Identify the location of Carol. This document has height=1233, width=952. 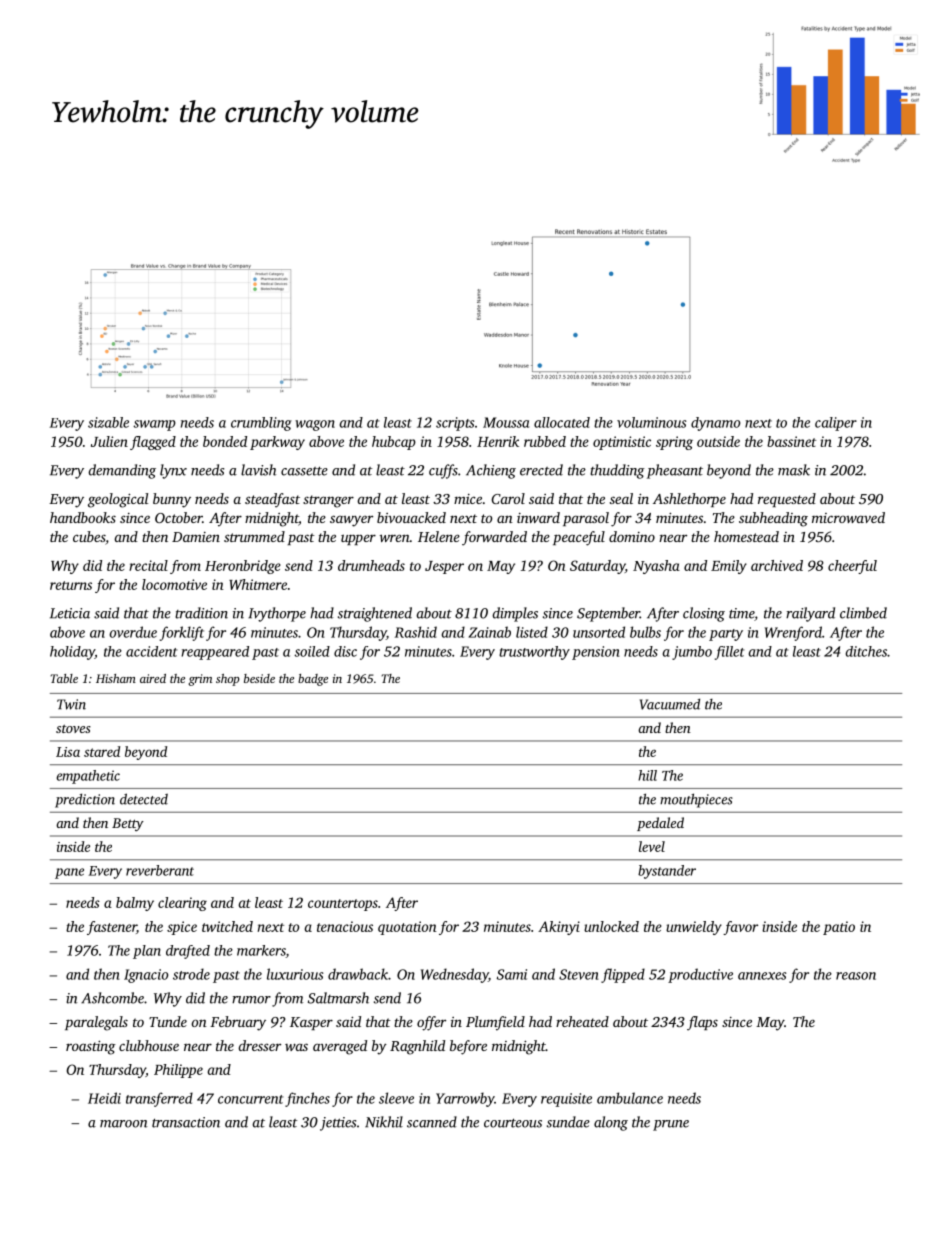
(508, 498).
